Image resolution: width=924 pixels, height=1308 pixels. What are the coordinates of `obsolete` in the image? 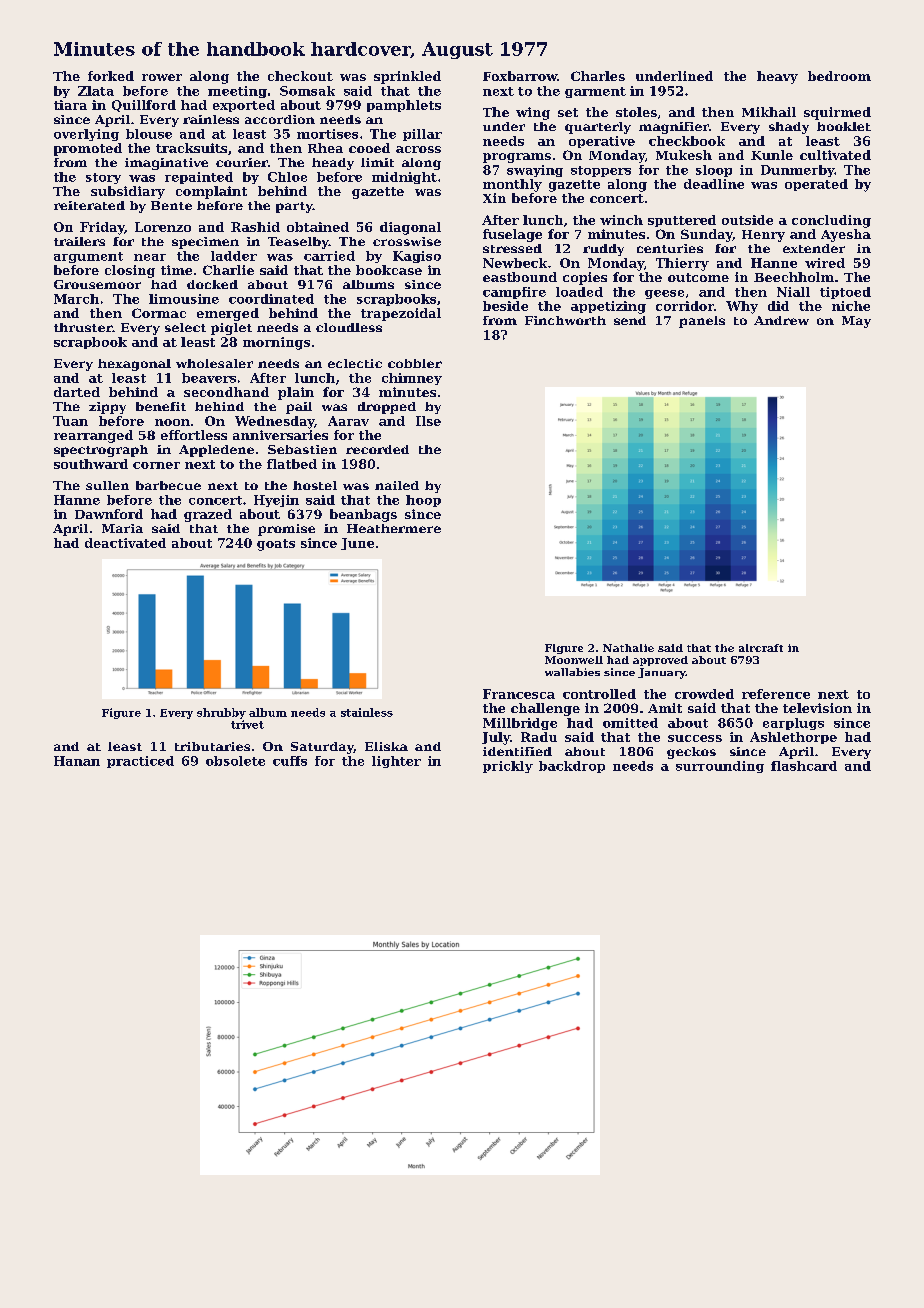 It's located at (235, 761).
